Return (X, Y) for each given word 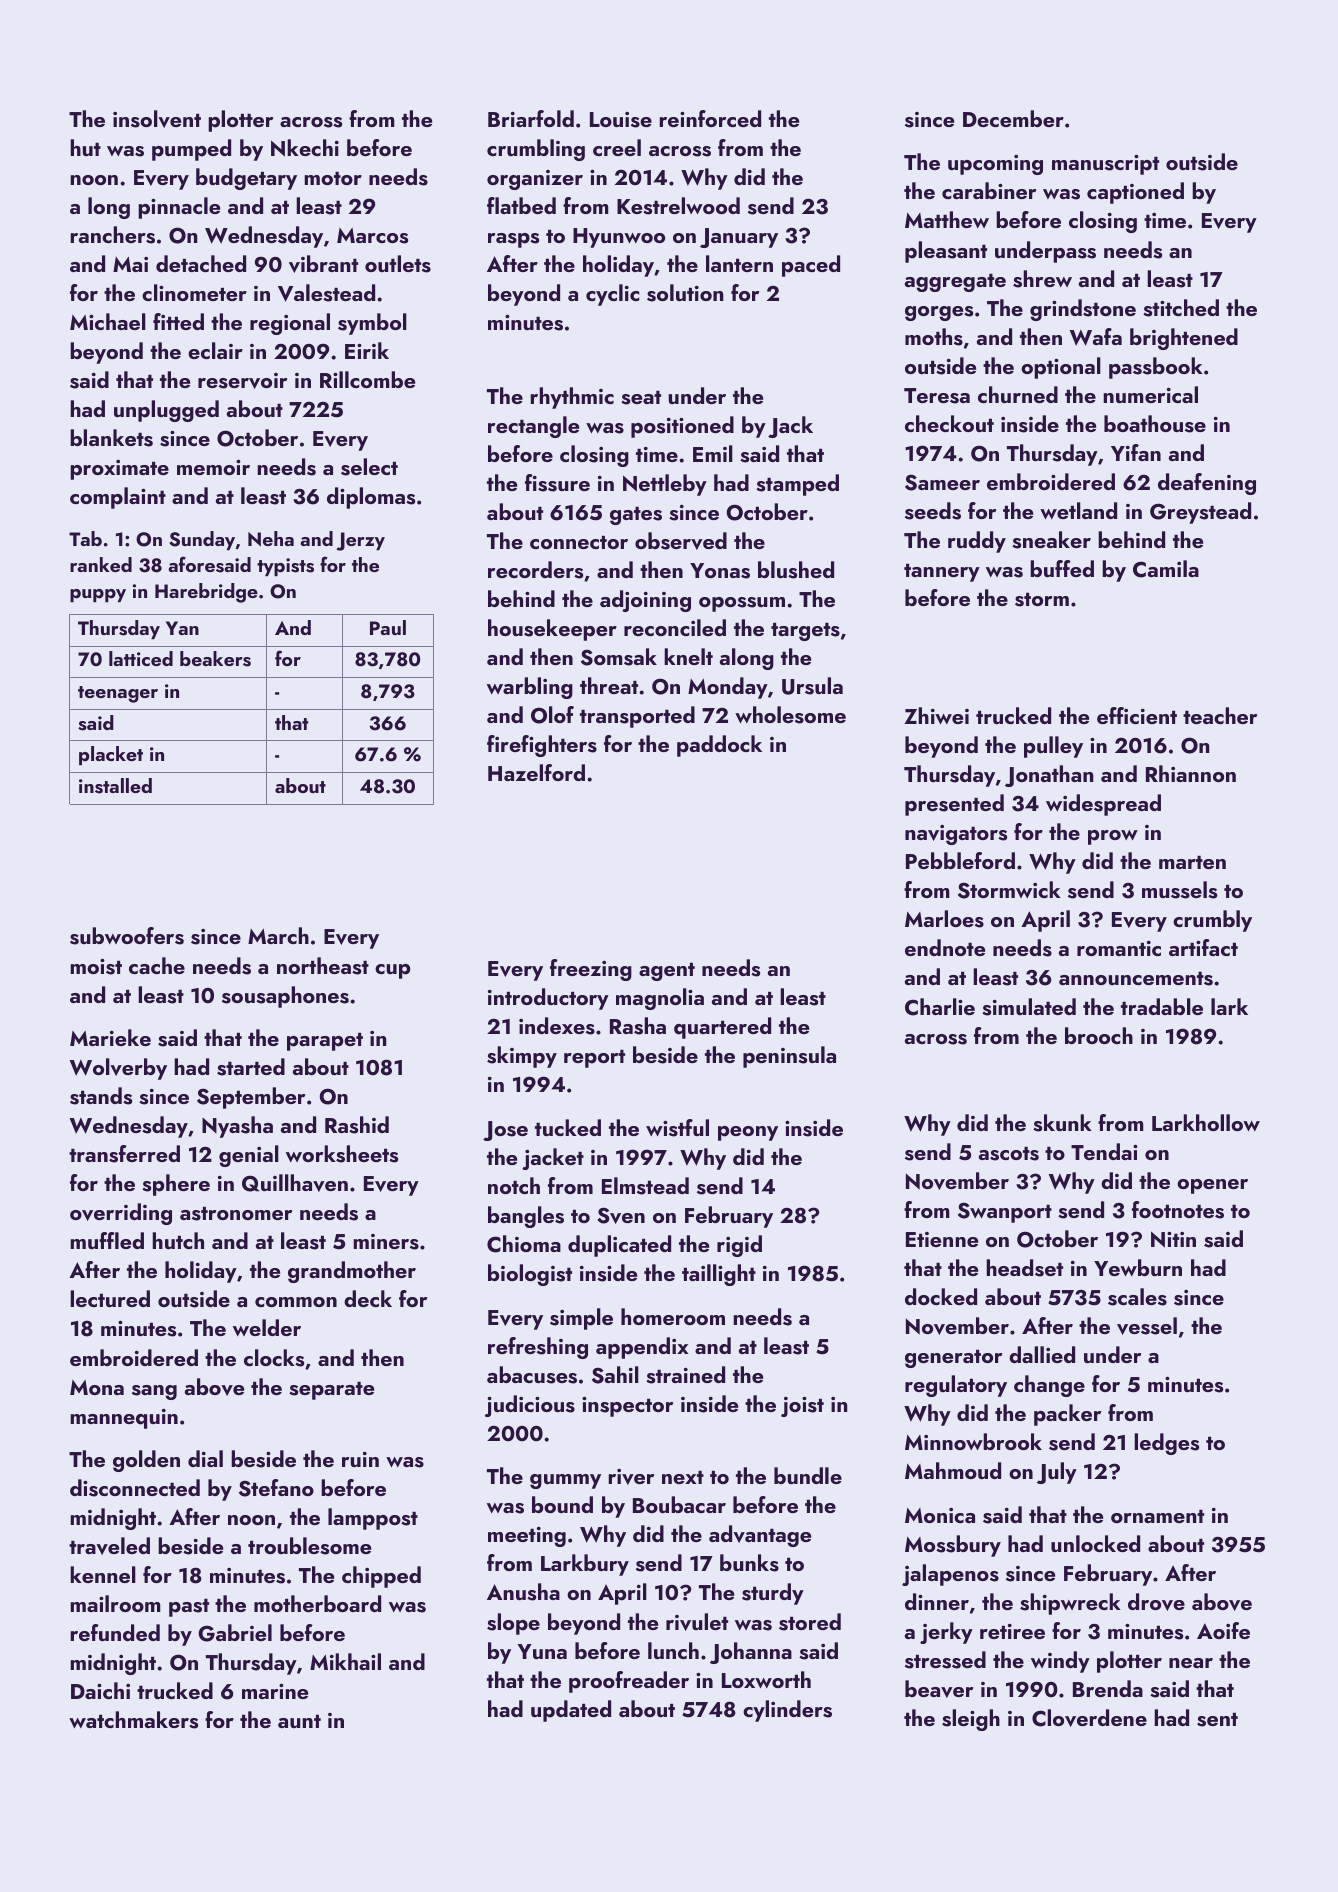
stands (101, 1096)
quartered (722, 1028)
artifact (1203, 947)
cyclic (612, 295)
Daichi (100, 1690)
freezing (591, 970)
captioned (1135, 193)
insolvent (157, 119)
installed (115, 786)
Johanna (751, 1653)
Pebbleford (960, 860)
